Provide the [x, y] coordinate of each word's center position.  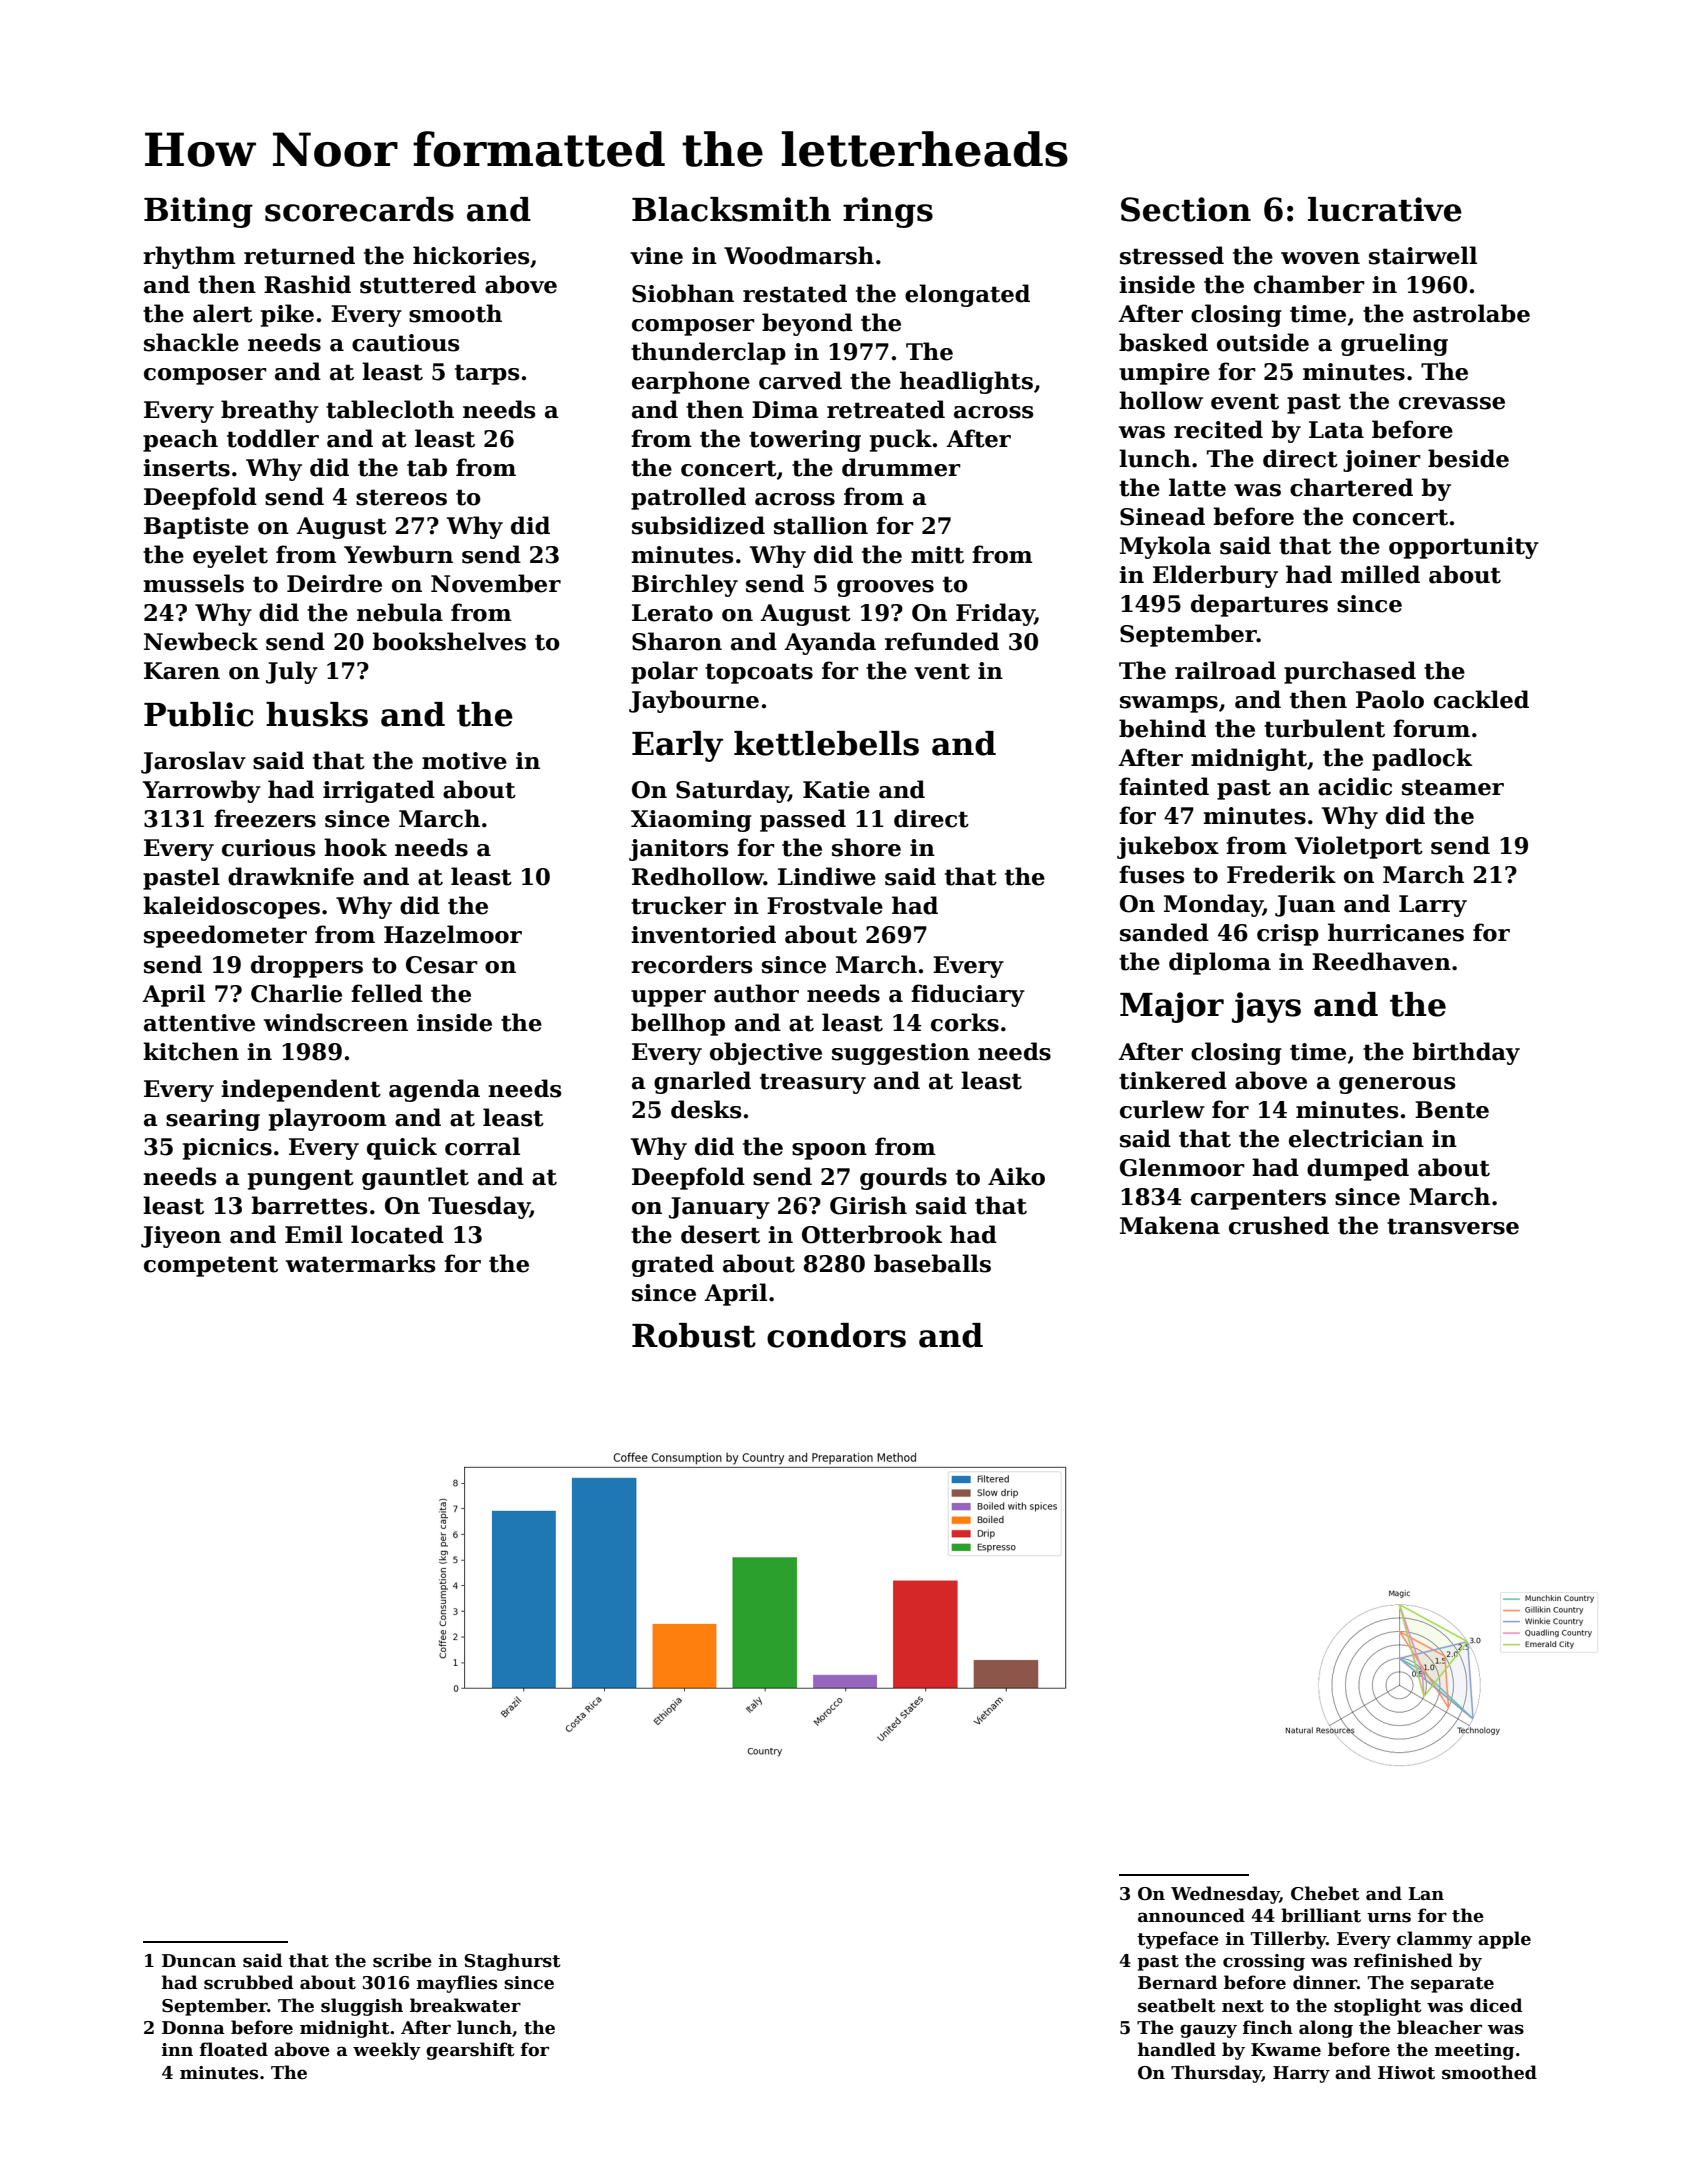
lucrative [1385, 209]
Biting [198, 212]
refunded [942, 641]
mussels [193, 583]
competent [211, 1266]
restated [795, 293]
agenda [434, 1090]
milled [1380, 574]
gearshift [470, 2051]
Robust [694, 1335]
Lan [1426, 1894]
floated [234, 2049]
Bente [1452, 1110]
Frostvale [825, 905]
